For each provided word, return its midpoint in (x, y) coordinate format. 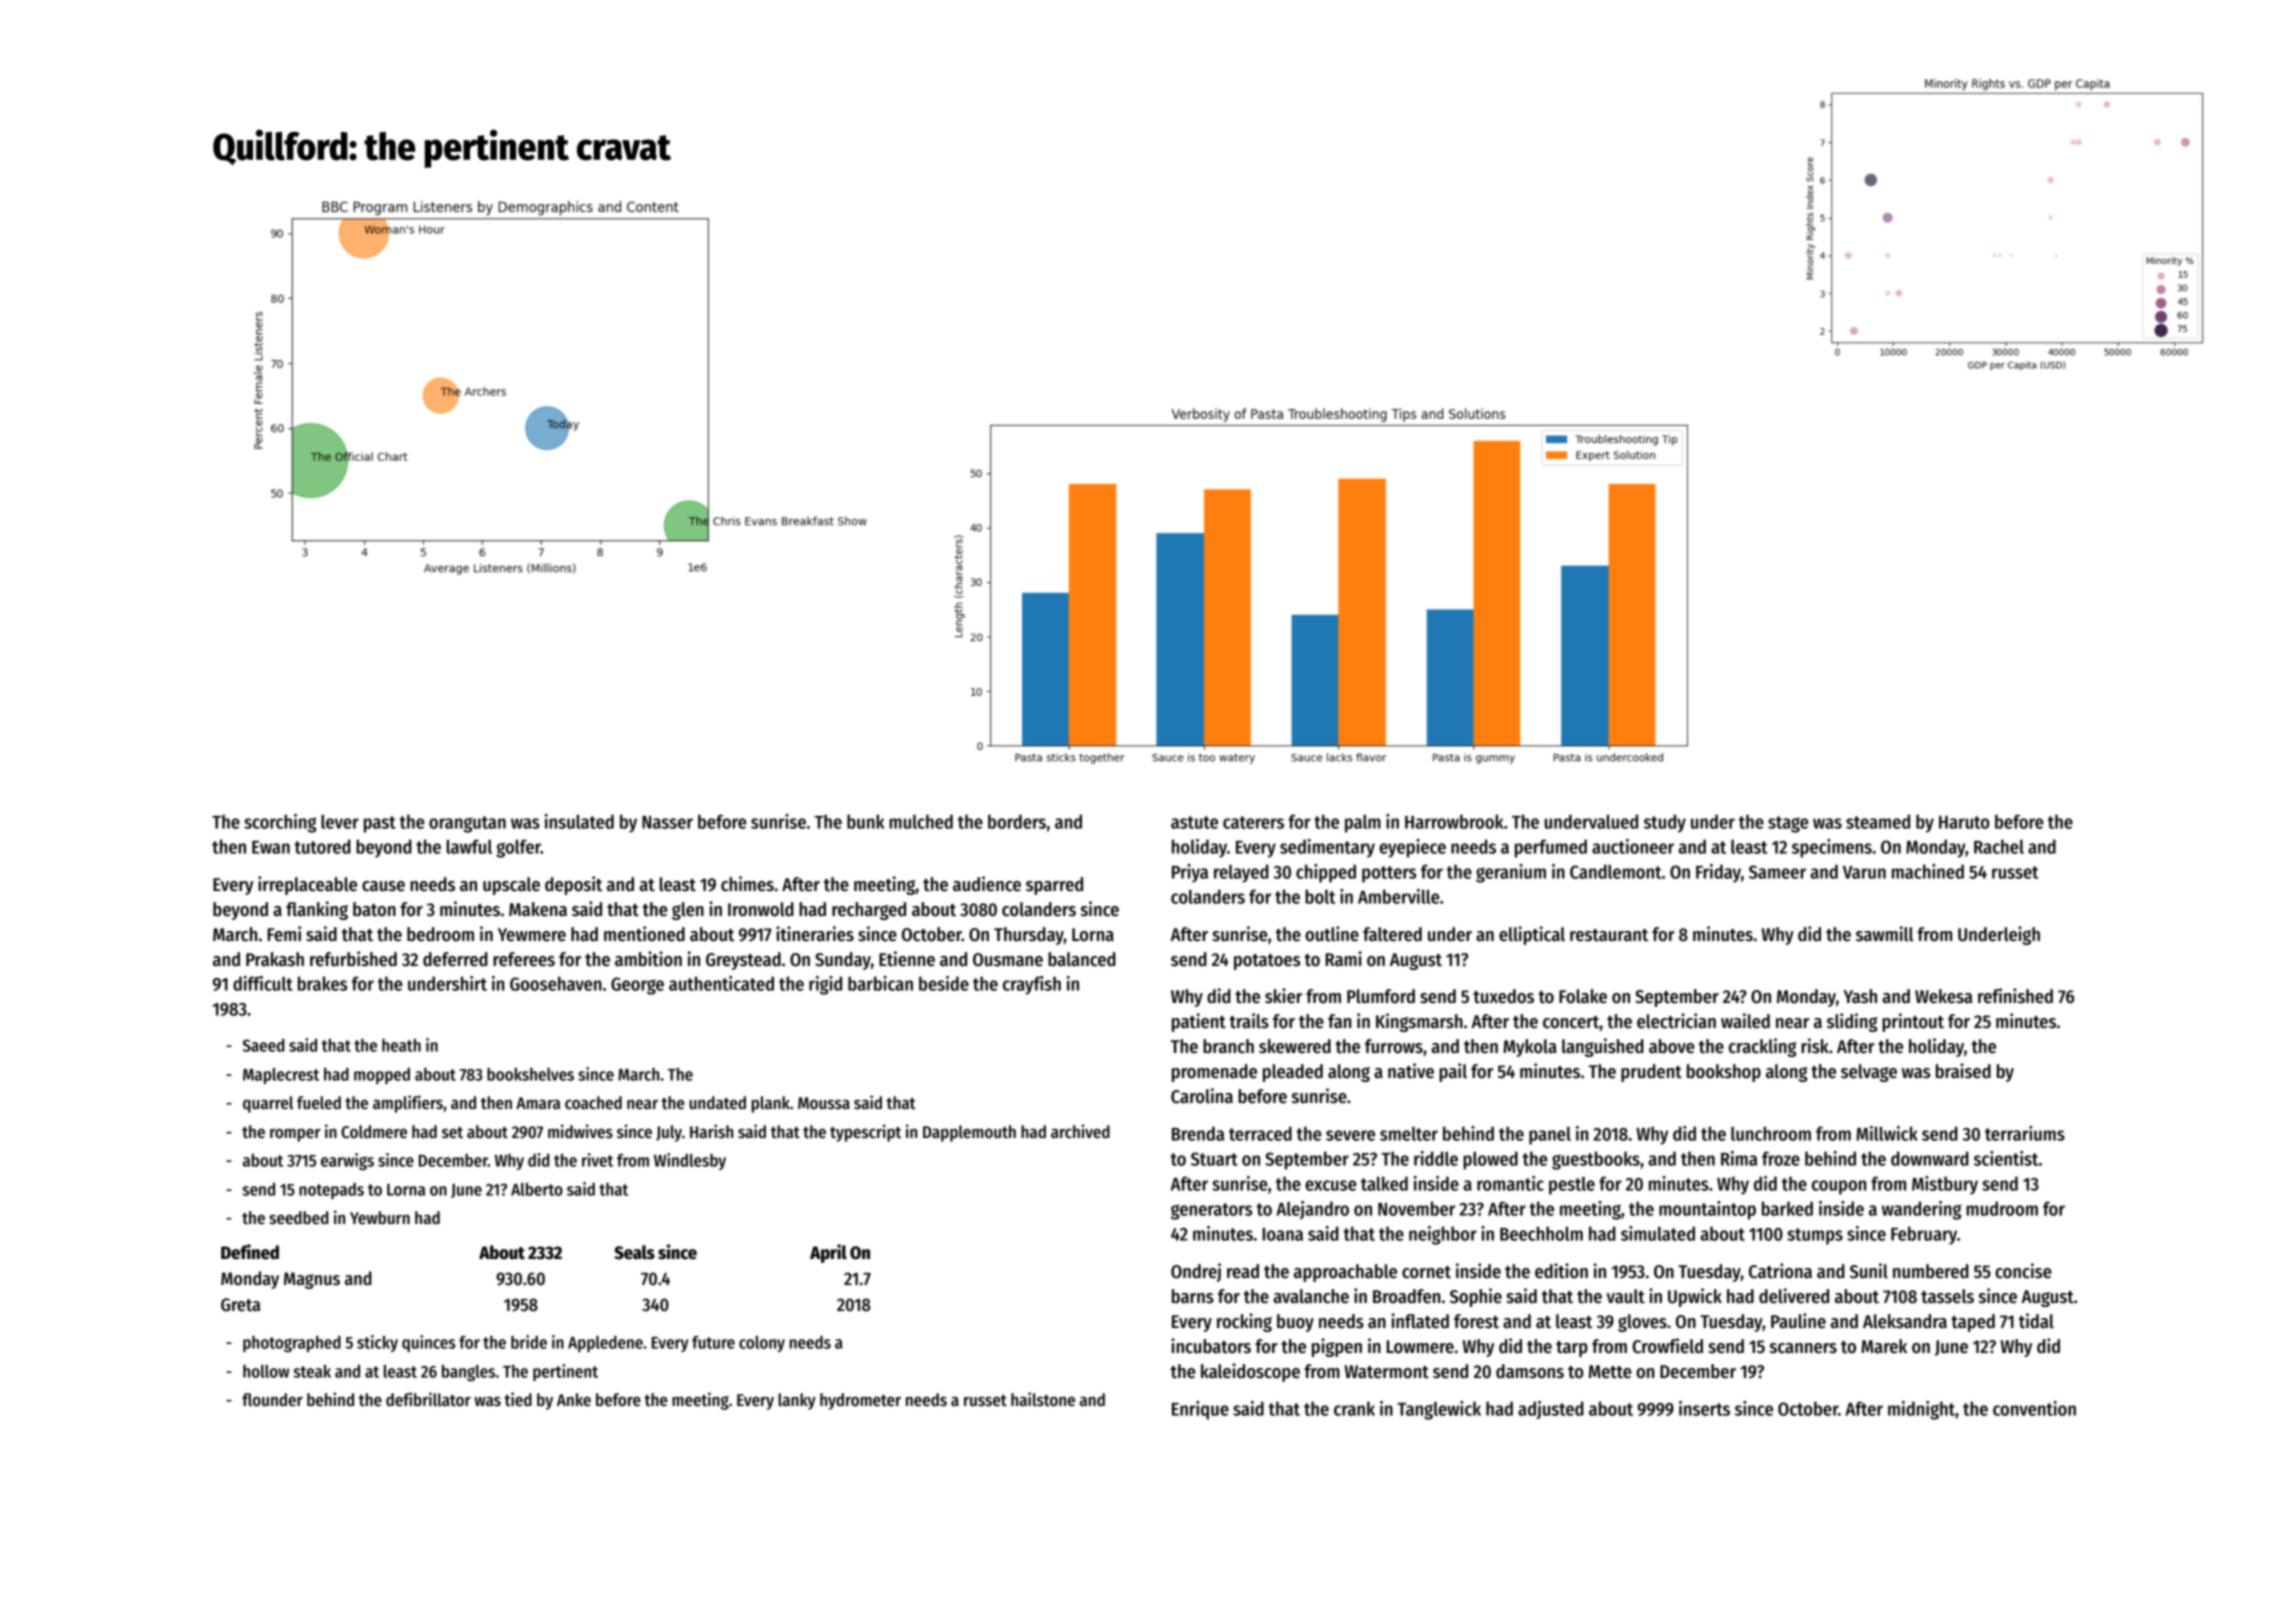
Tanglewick (1439, 1410)
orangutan (467, 824)
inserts (1704, 1408)
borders (1017, 821)
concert (1571, 1022)
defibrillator (428, 1399)
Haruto (1964, 822)
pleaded (1293, 1073)
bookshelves (530, 1074)
